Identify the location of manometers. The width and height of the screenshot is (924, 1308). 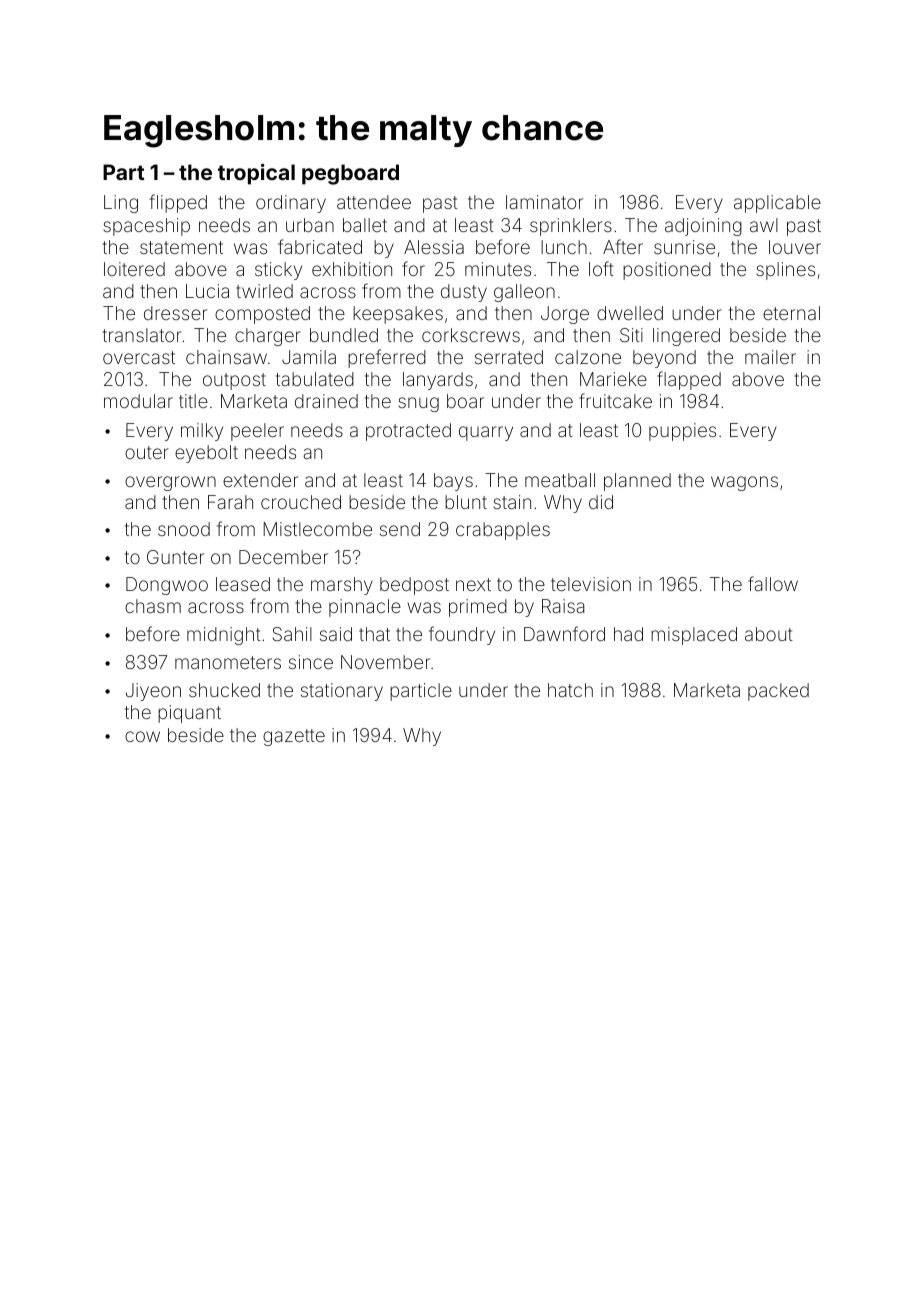
(228, 662).
